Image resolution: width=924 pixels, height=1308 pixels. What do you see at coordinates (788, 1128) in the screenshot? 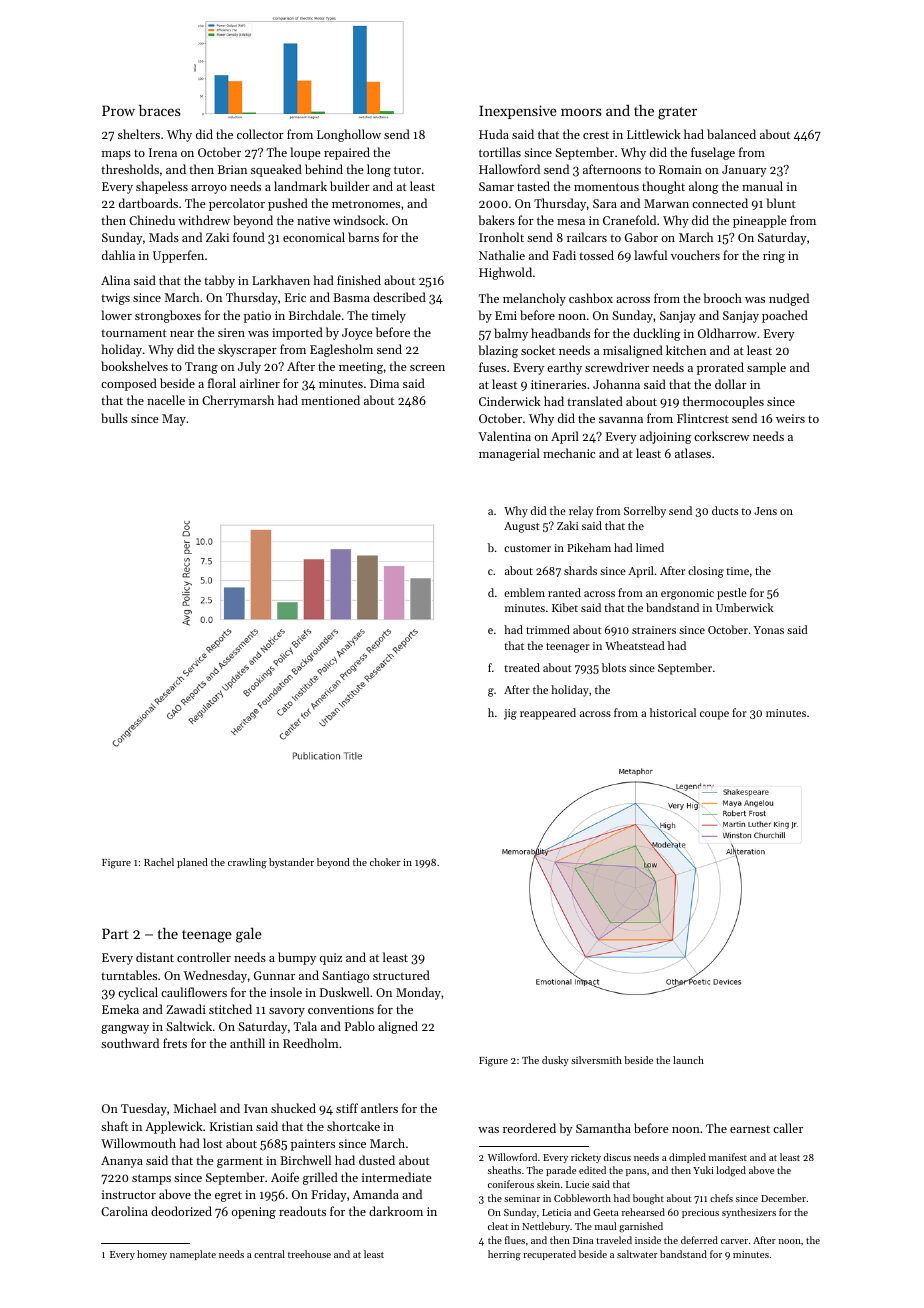
I see `caller` at bounding box center [788, 1128].
